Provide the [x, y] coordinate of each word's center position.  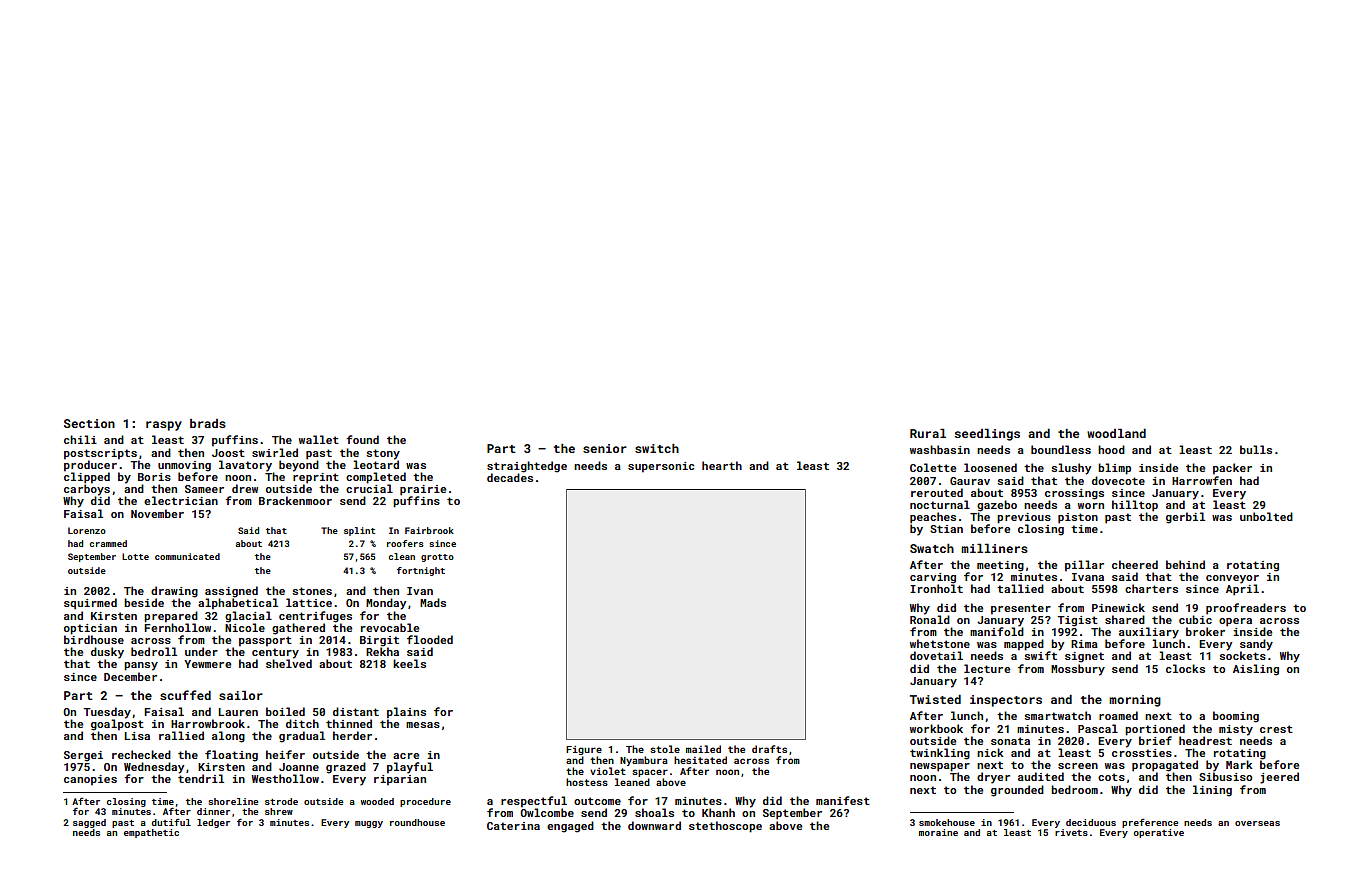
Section [89, 423]
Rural [928, 433]
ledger [213, 823]
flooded [430, 639]
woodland [1116, 433]
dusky [107, 653]
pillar [1084, 566]
